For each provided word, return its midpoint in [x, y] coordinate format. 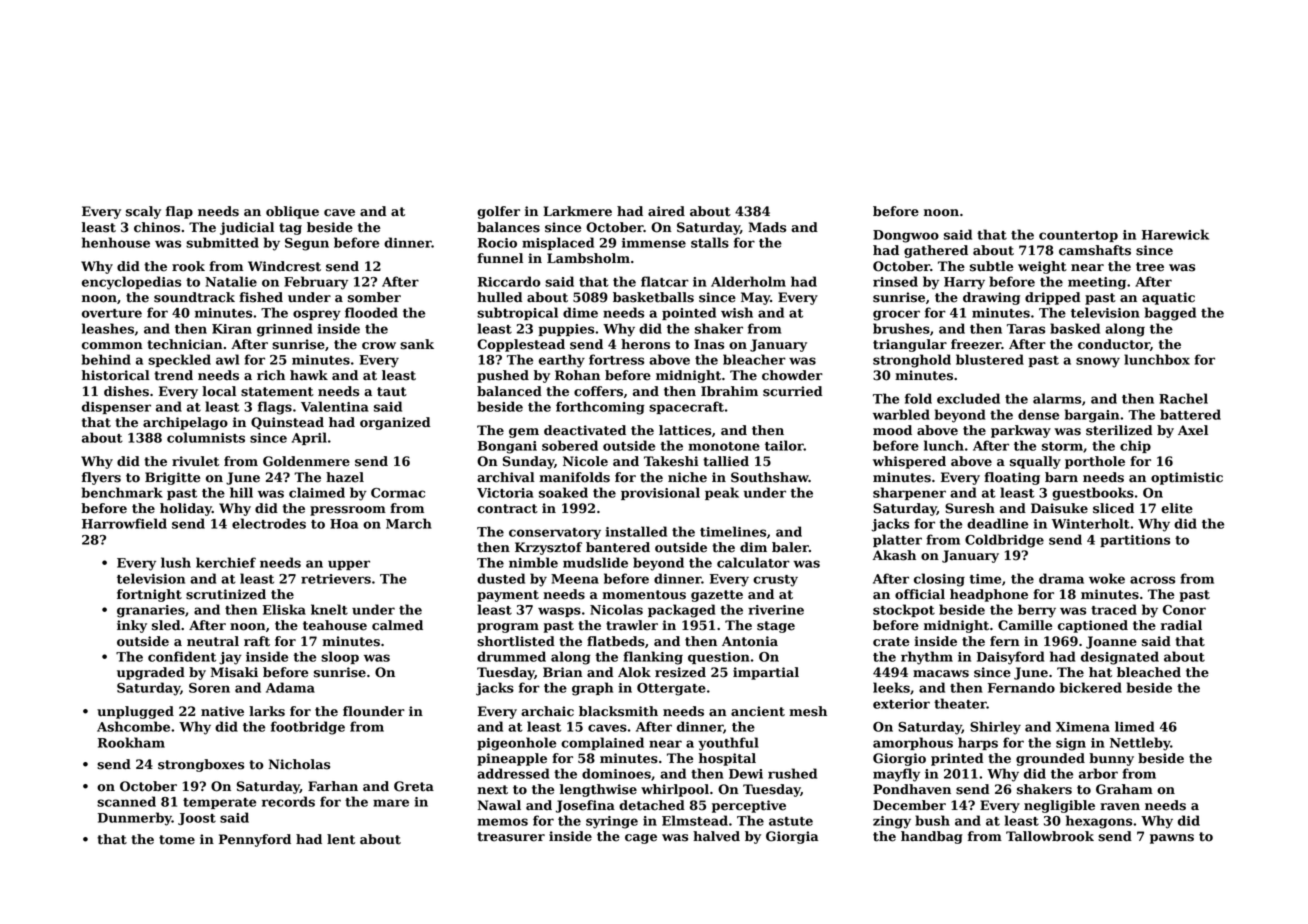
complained [602, 743]
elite [1177, 508]
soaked [563, 492]
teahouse [335, 625]
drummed [511, 656]
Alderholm [748, 281]
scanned [126, 801]
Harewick [1175, 234]
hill [241, 492]
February [316, 283]
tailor [784, 445]
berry [1037, 611]
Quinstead [287, 423]
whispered [909, 462]
